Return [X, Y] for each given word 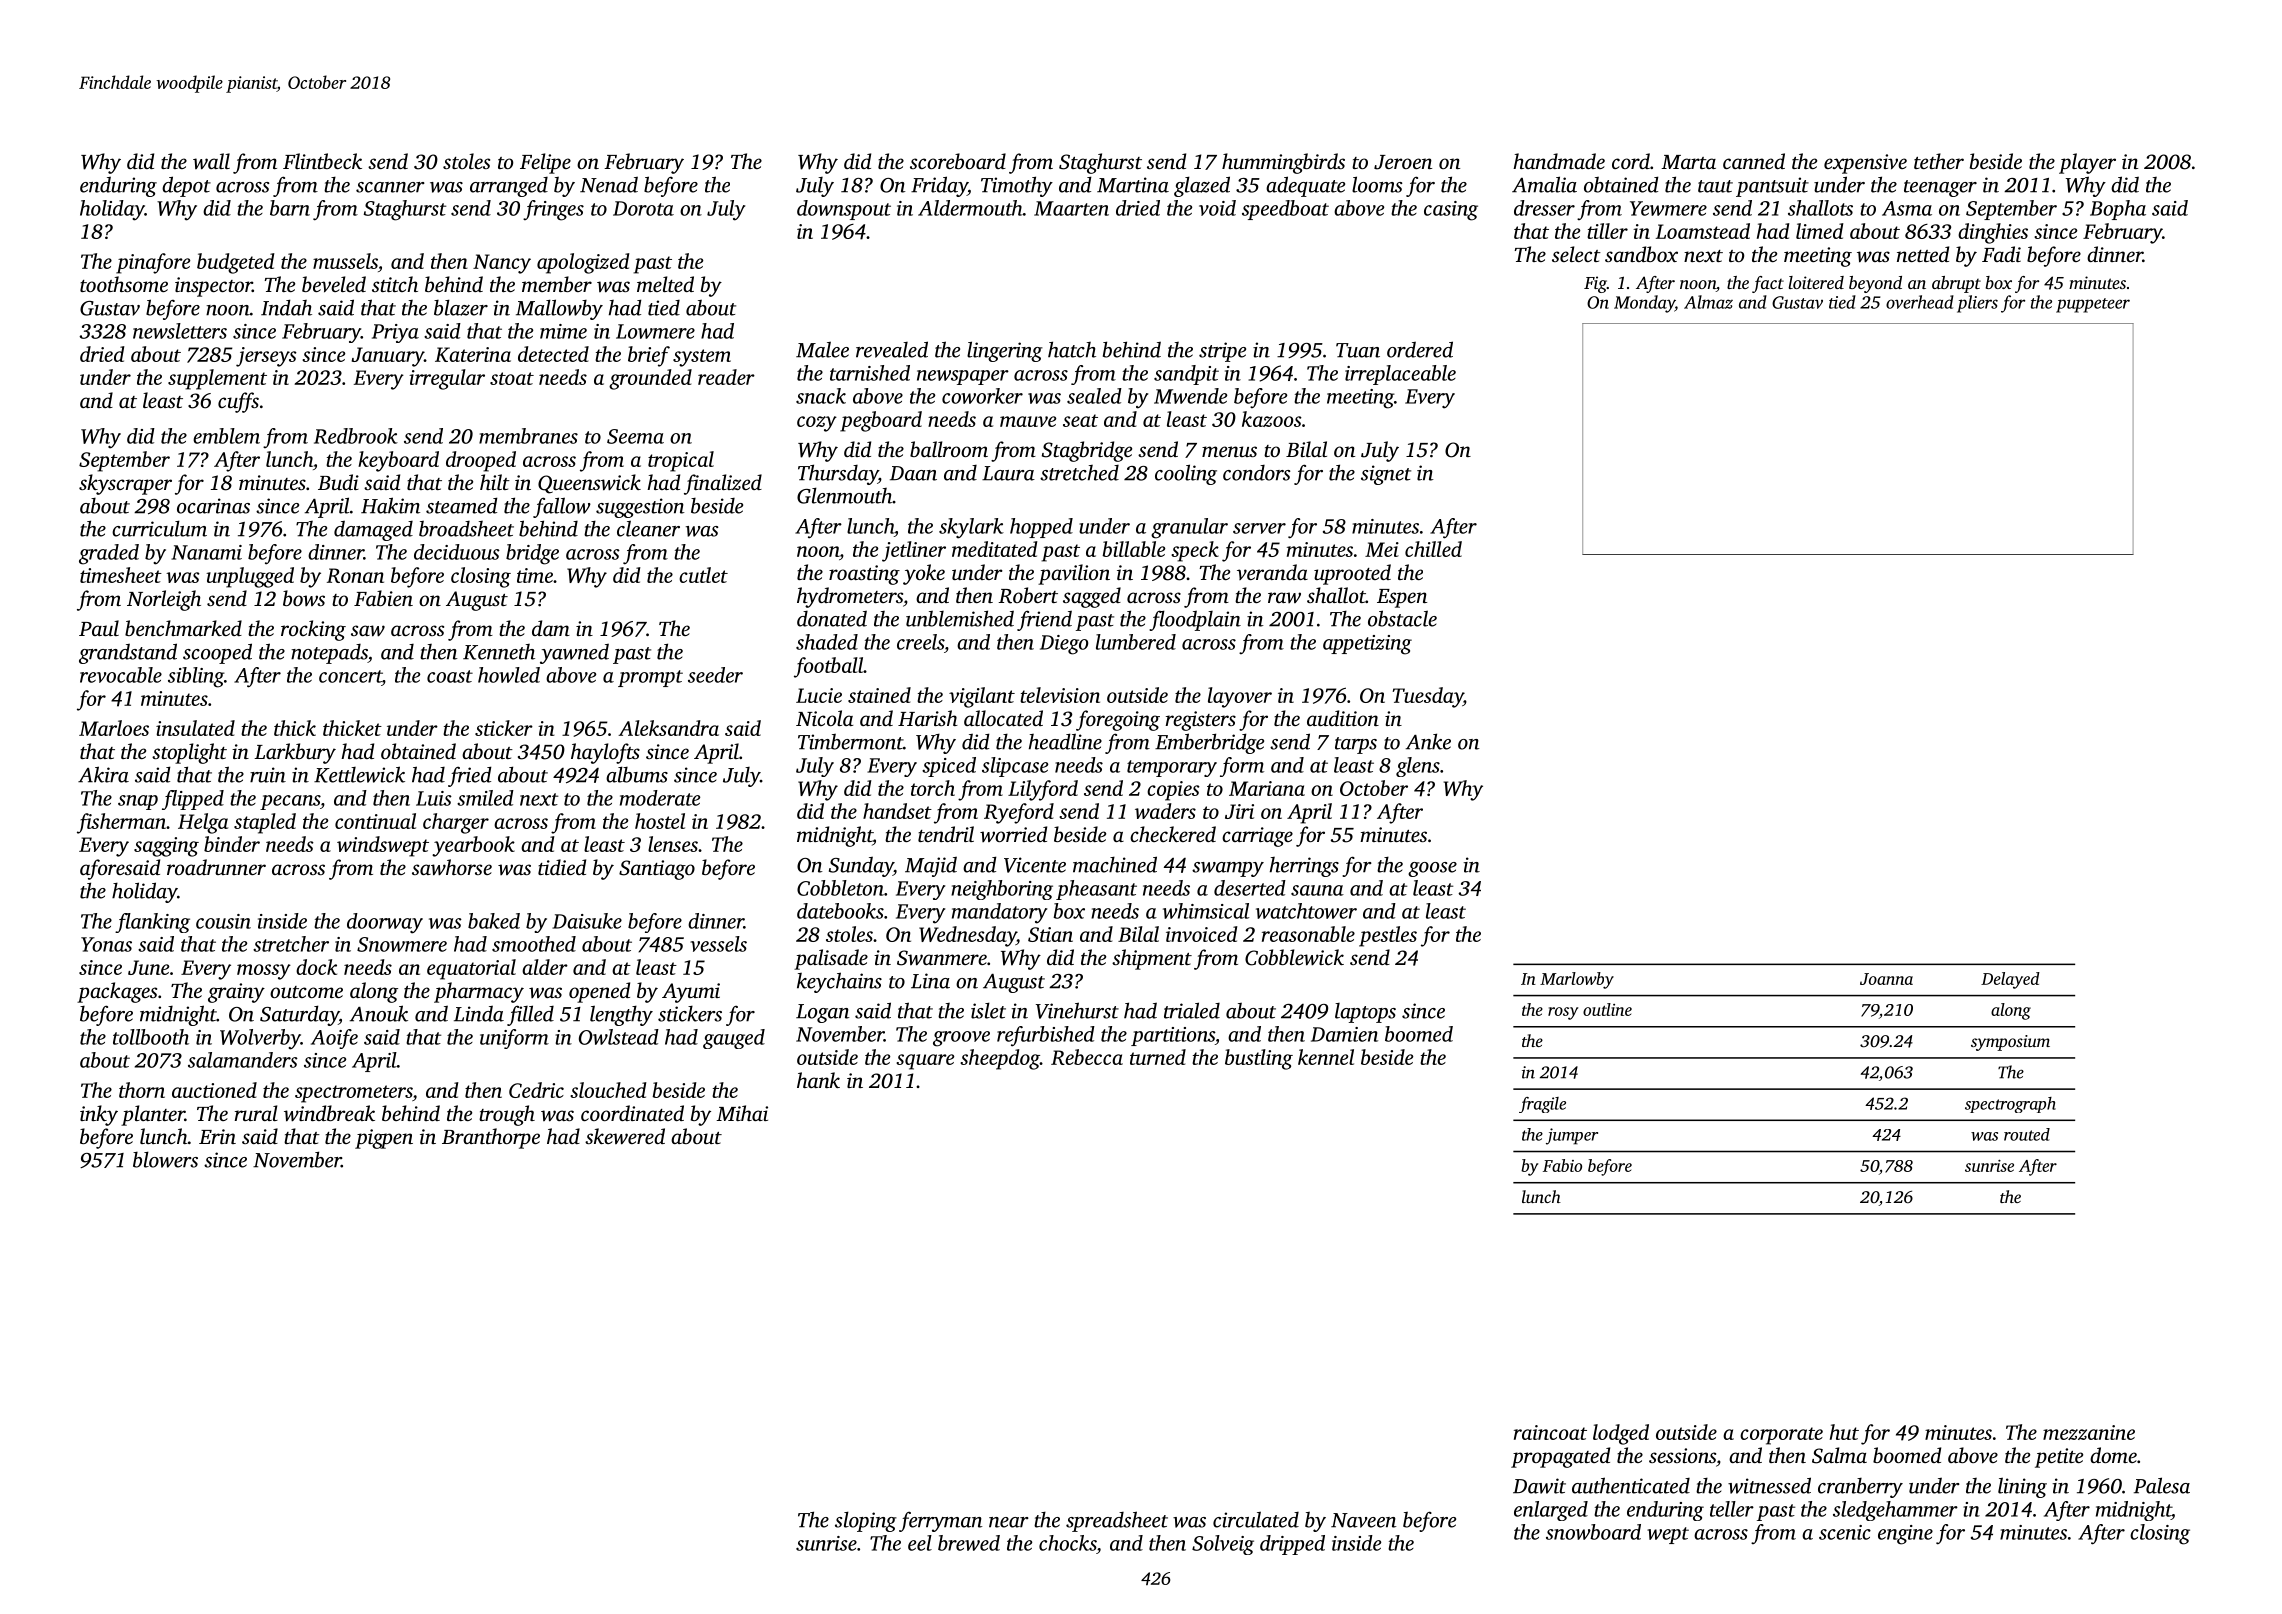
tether [1939, 161]
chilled [1433, 549]
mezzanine [2089, 1432]
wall [211, 161]
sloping [866, 1521]
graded [109, 554]
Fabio [1562, 1165]
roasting [864, 575]
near [1009, 1522]
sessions [1682, 1455]
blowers [165, 1159]
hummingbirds [1283, 163]
